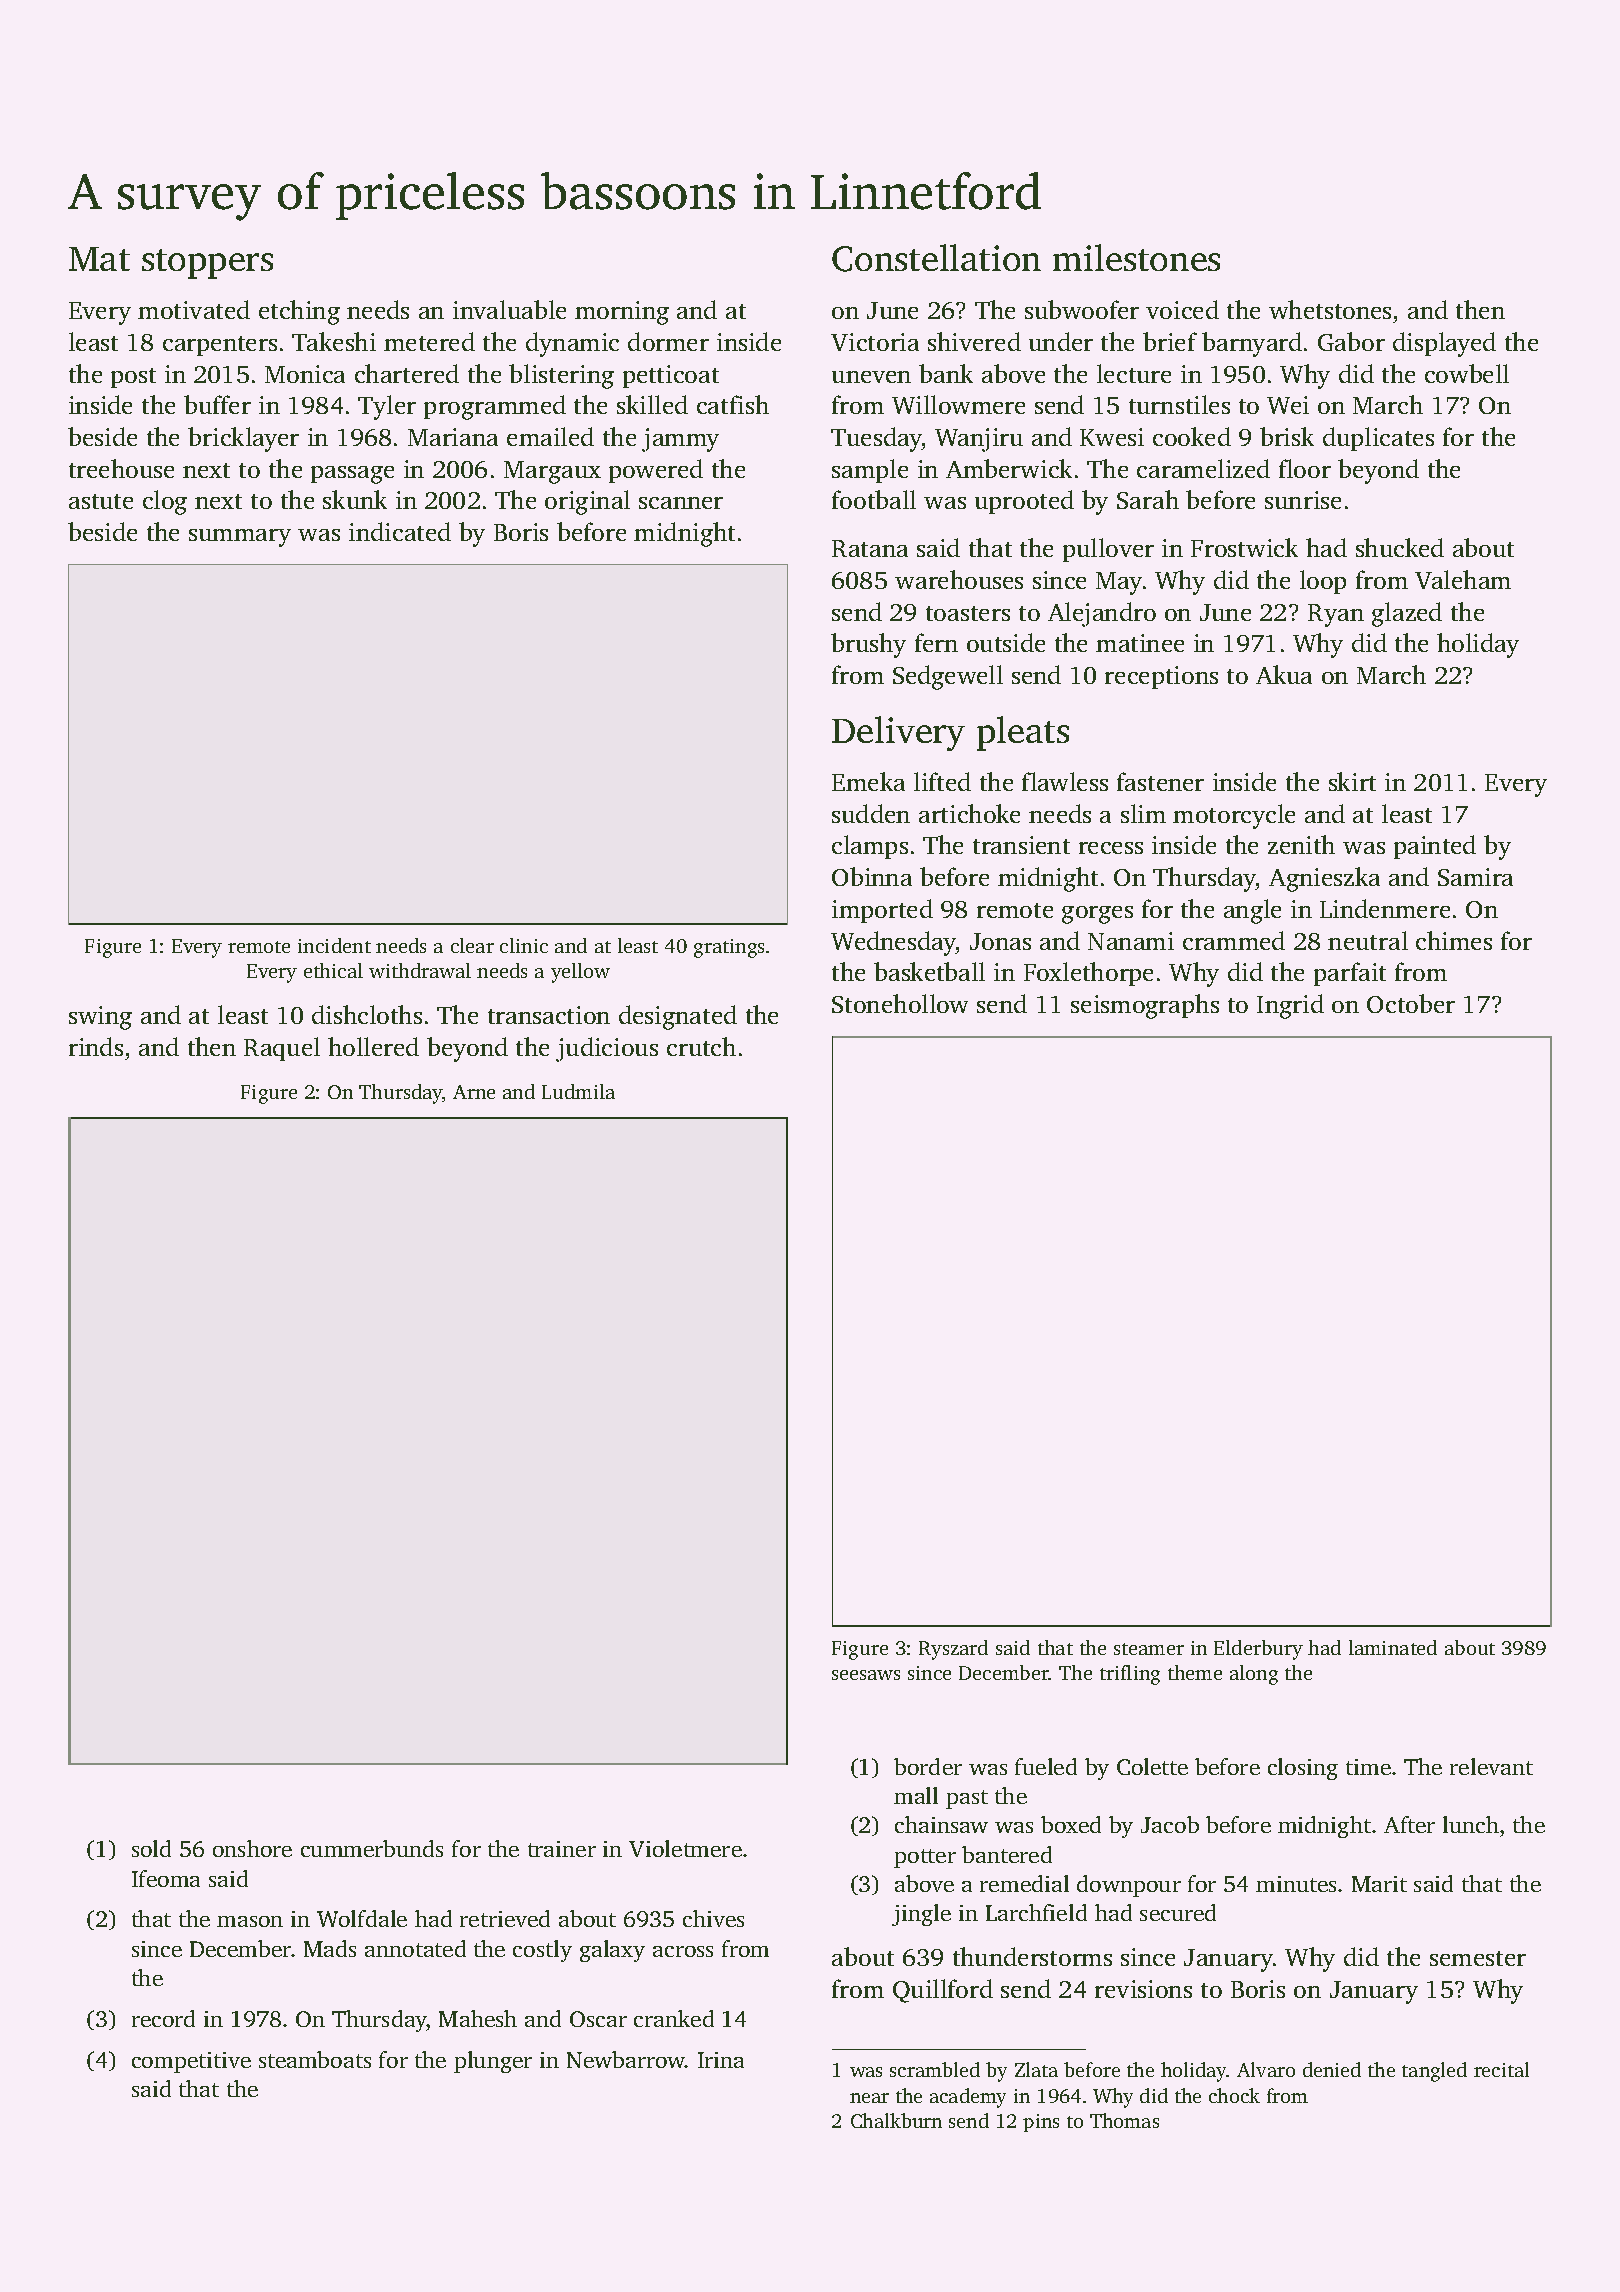  I want to click on stoppers, so click(207, 264).
